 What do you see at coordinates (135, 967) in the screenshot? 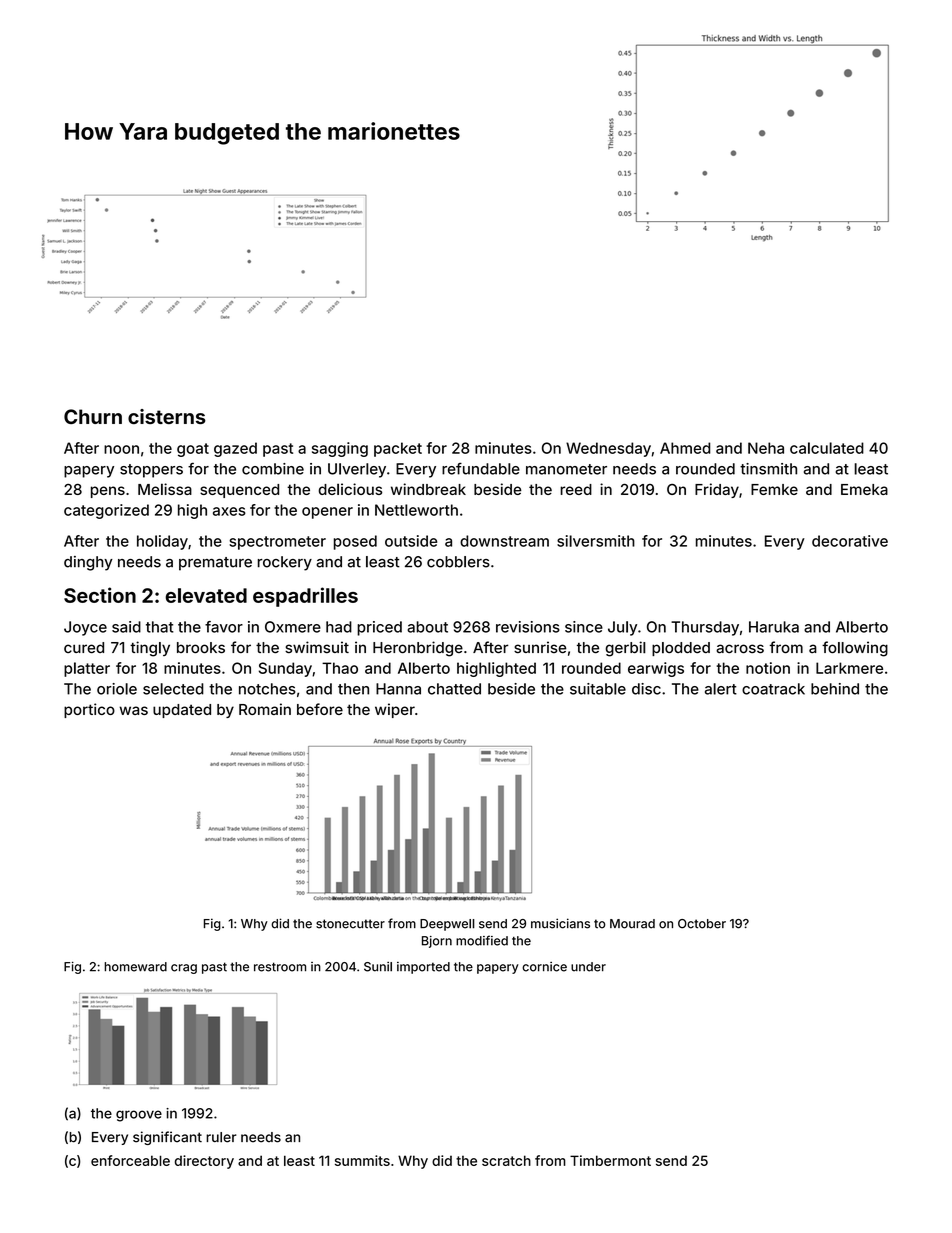
I see `homeward` at bounding box center [135, 967].
